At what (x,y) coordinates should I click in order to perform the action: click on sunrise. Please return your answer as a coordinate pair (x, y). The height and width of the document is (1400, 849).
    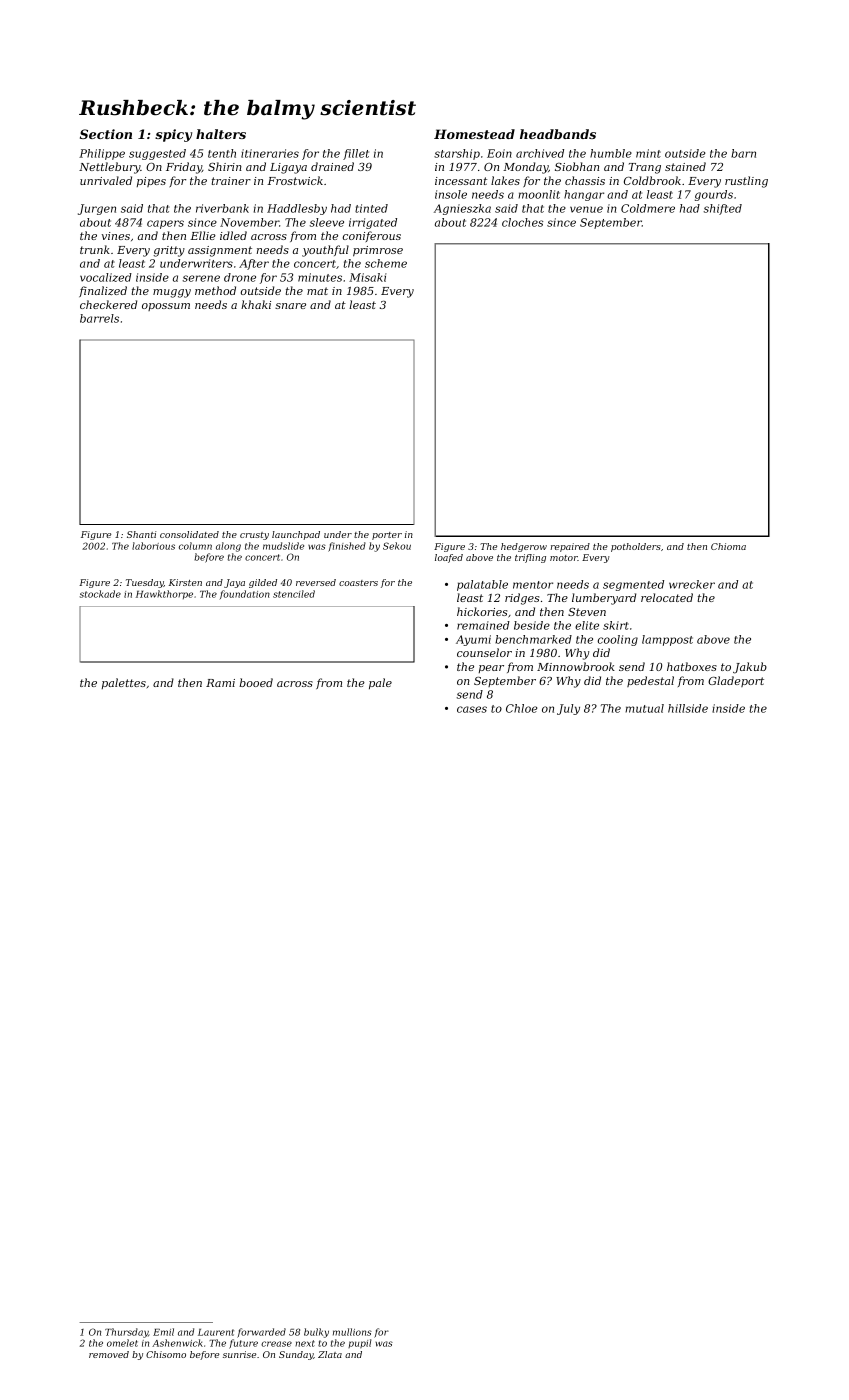
    Looking at the image, I should click on (239, 1354).
